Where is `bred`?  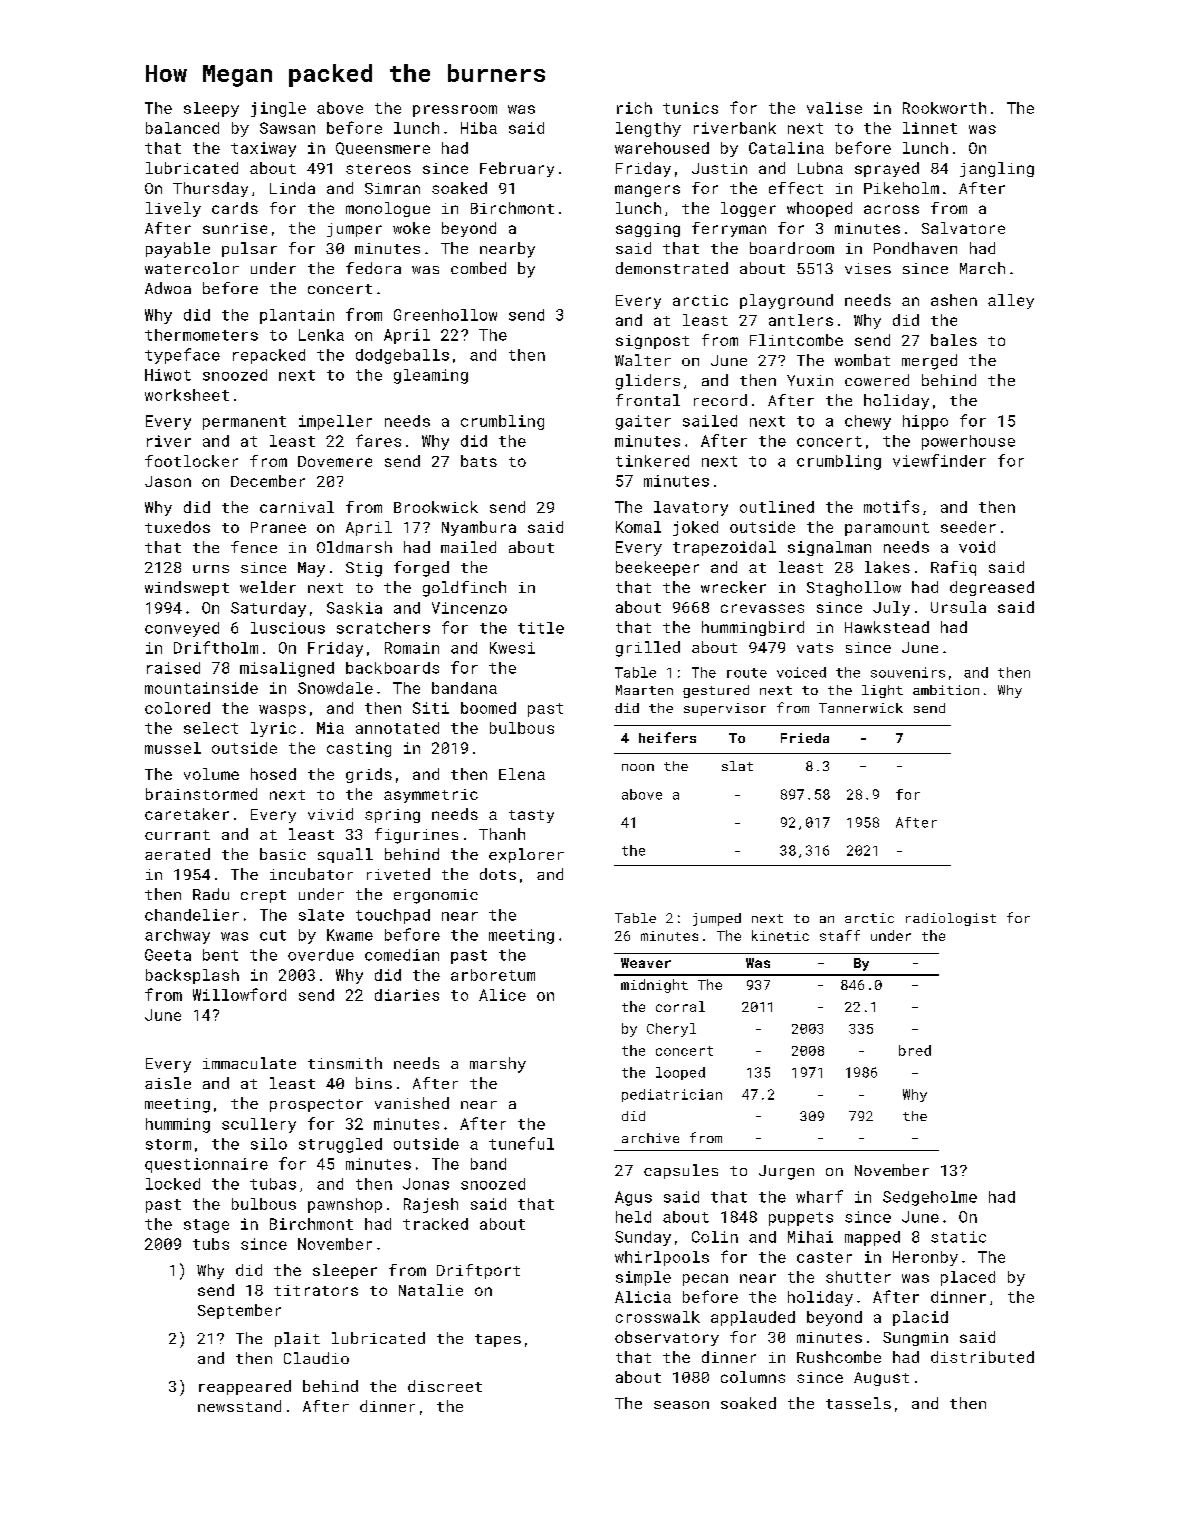 bred is located at coordinates (915, 1050).
